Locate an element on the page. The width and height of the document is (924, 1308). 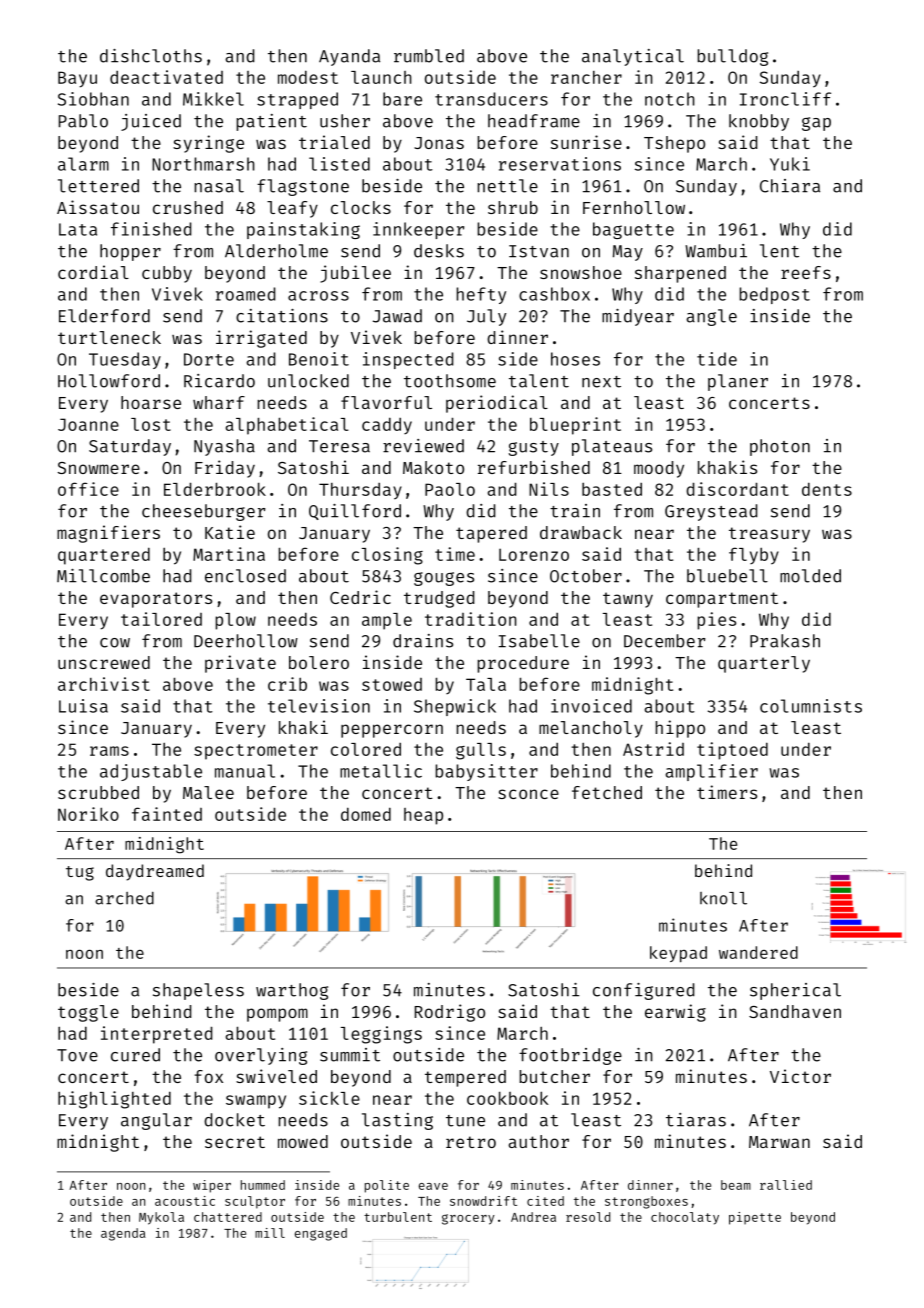
trudged is located at coordinates (439, 599).
